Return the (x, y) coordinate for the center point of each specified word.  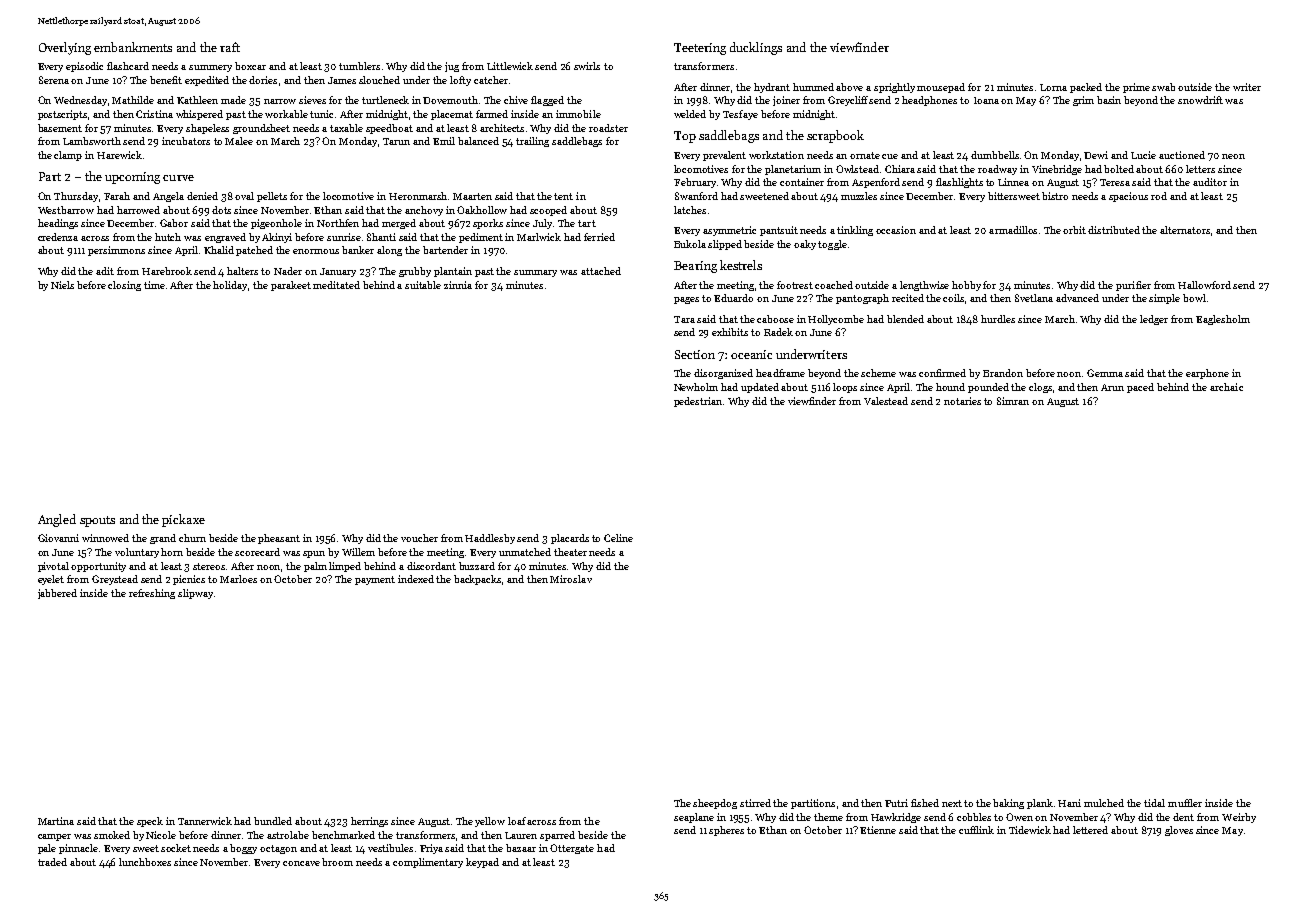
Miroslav (571, 579)
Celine (618, 538)
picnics (189, 580)
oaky (805, 245)
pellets (272, 197)
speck (150, 822)
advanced (1077, 298)
